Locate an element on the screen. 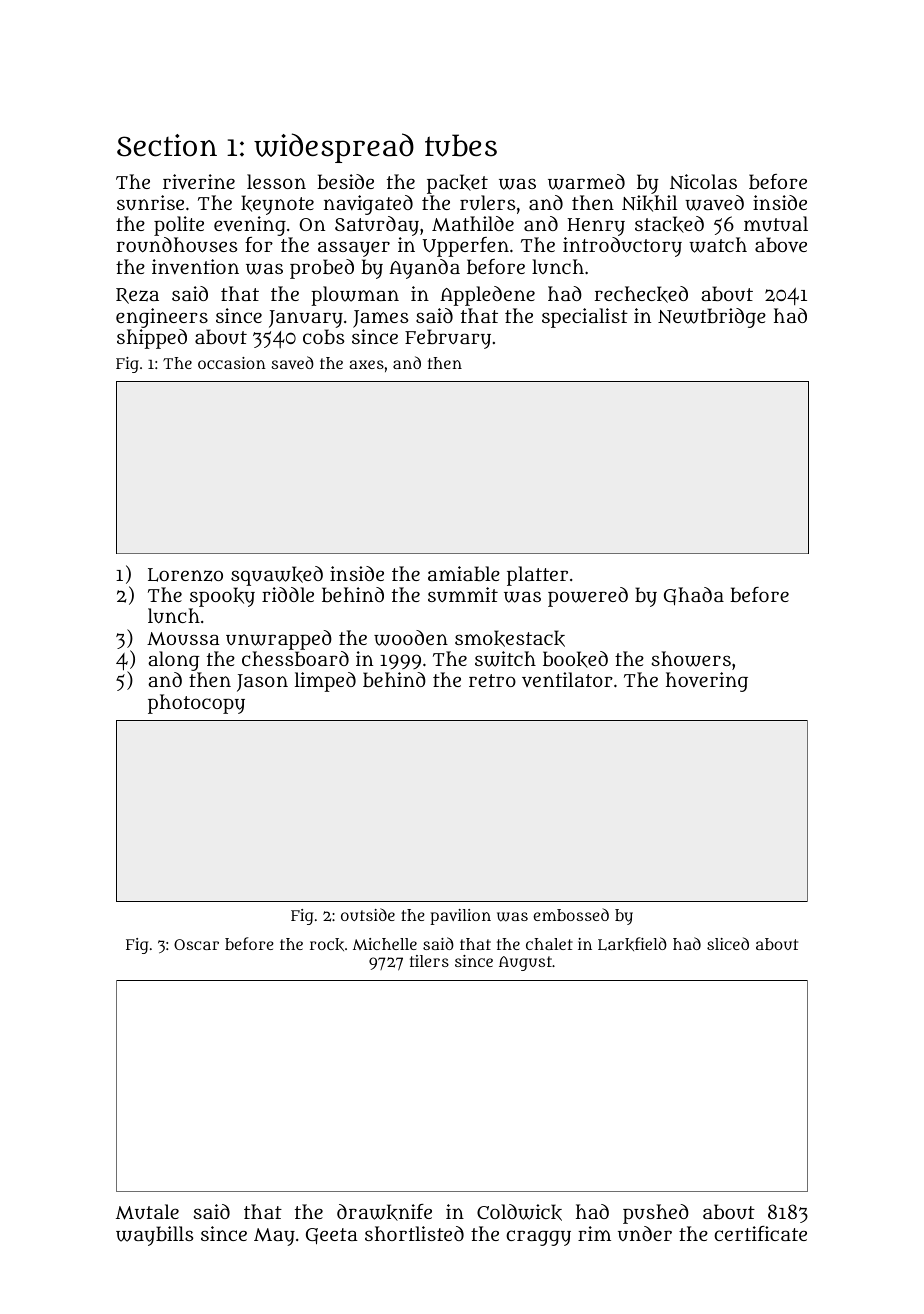 This screenshot has width=924, height=1314. spooky is located at coordinates (222, 598).
